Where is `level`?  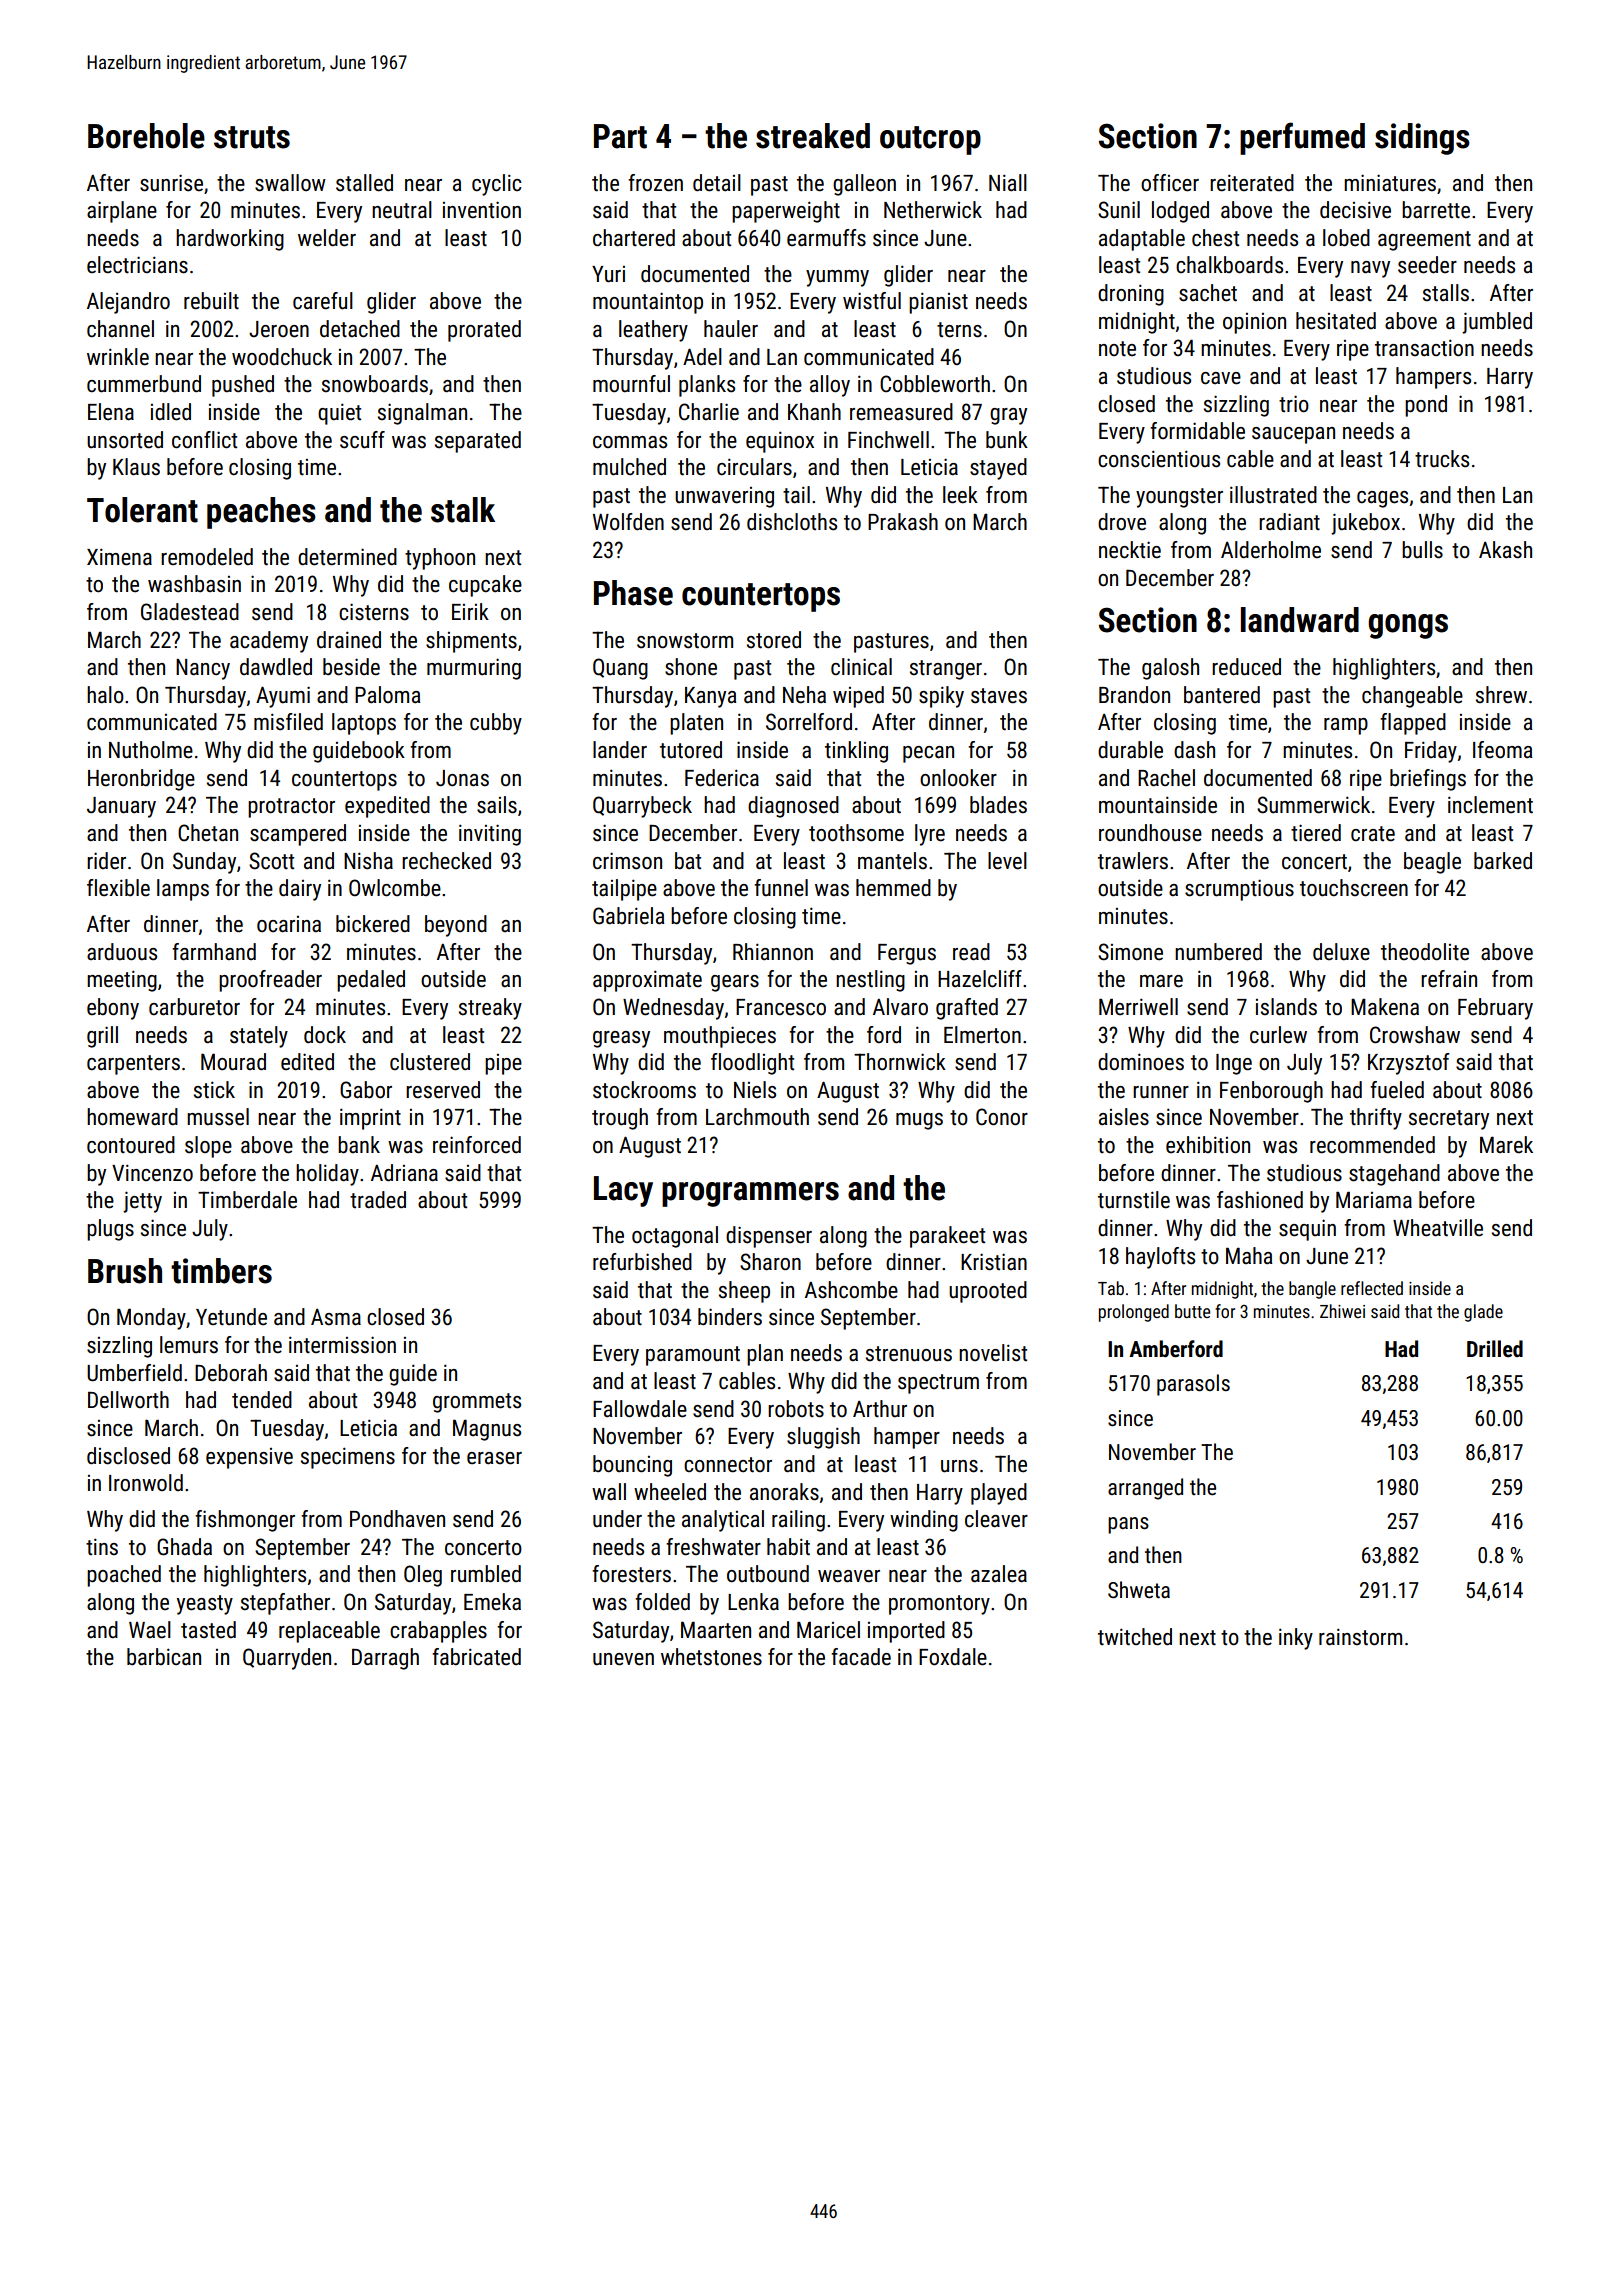 level is located at coordinates (1007, 861).
